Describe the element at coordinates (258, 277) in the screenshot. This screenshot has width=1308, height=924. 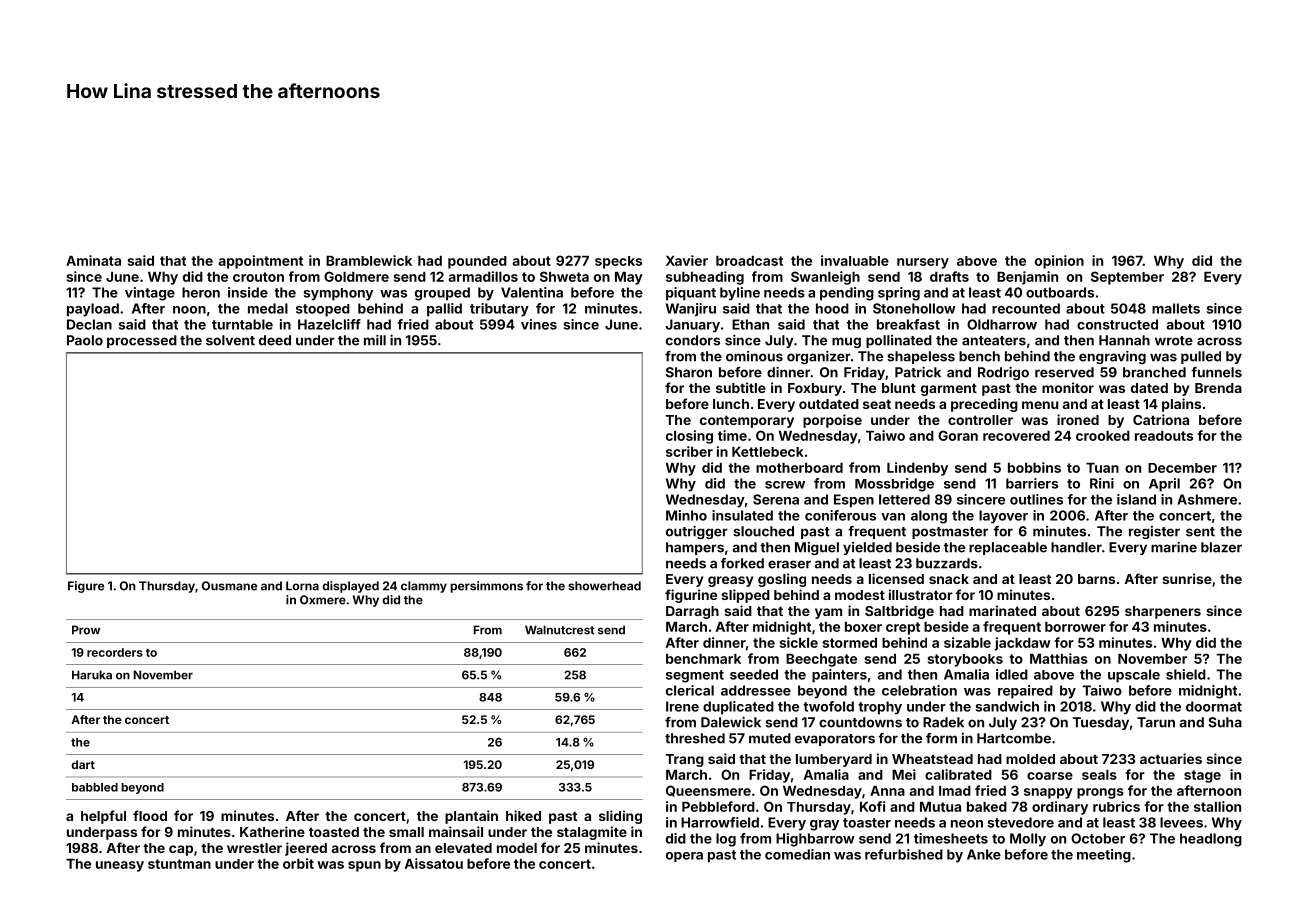
I see `crouton` at that location.
